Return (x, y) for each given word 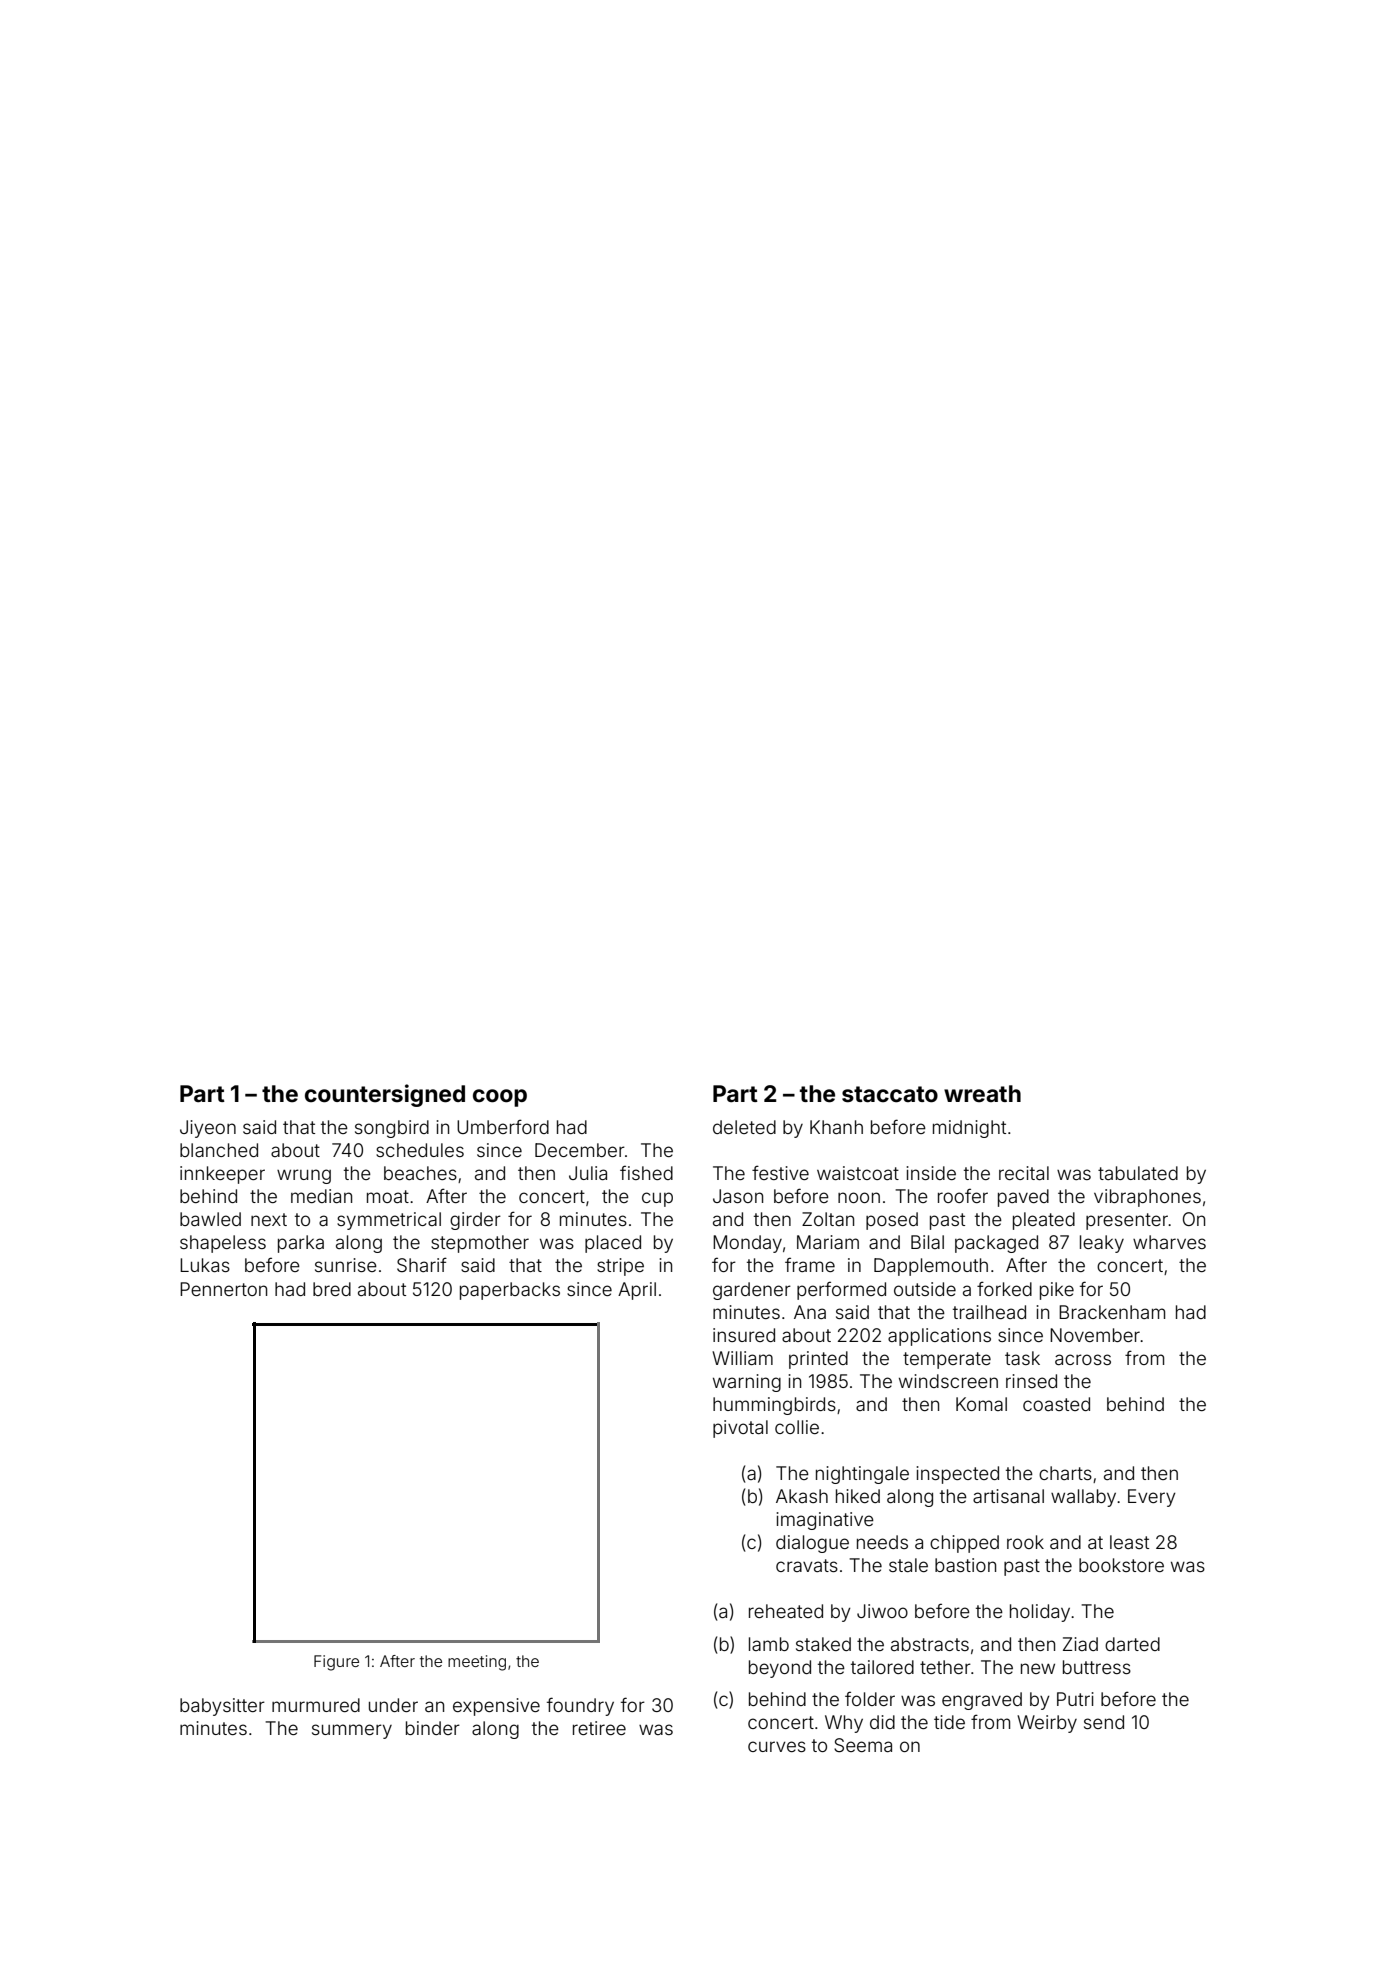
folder (870, 1698)
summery (352, 1731)
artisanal (1008, 1496)
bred (332, 1289)
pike (1057, 1291)
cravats (807, 1565)
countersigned (385, 1095)
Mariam (828, 1242)
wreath (982, 1094)
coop (500, 1098)
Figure (336, 1663)
